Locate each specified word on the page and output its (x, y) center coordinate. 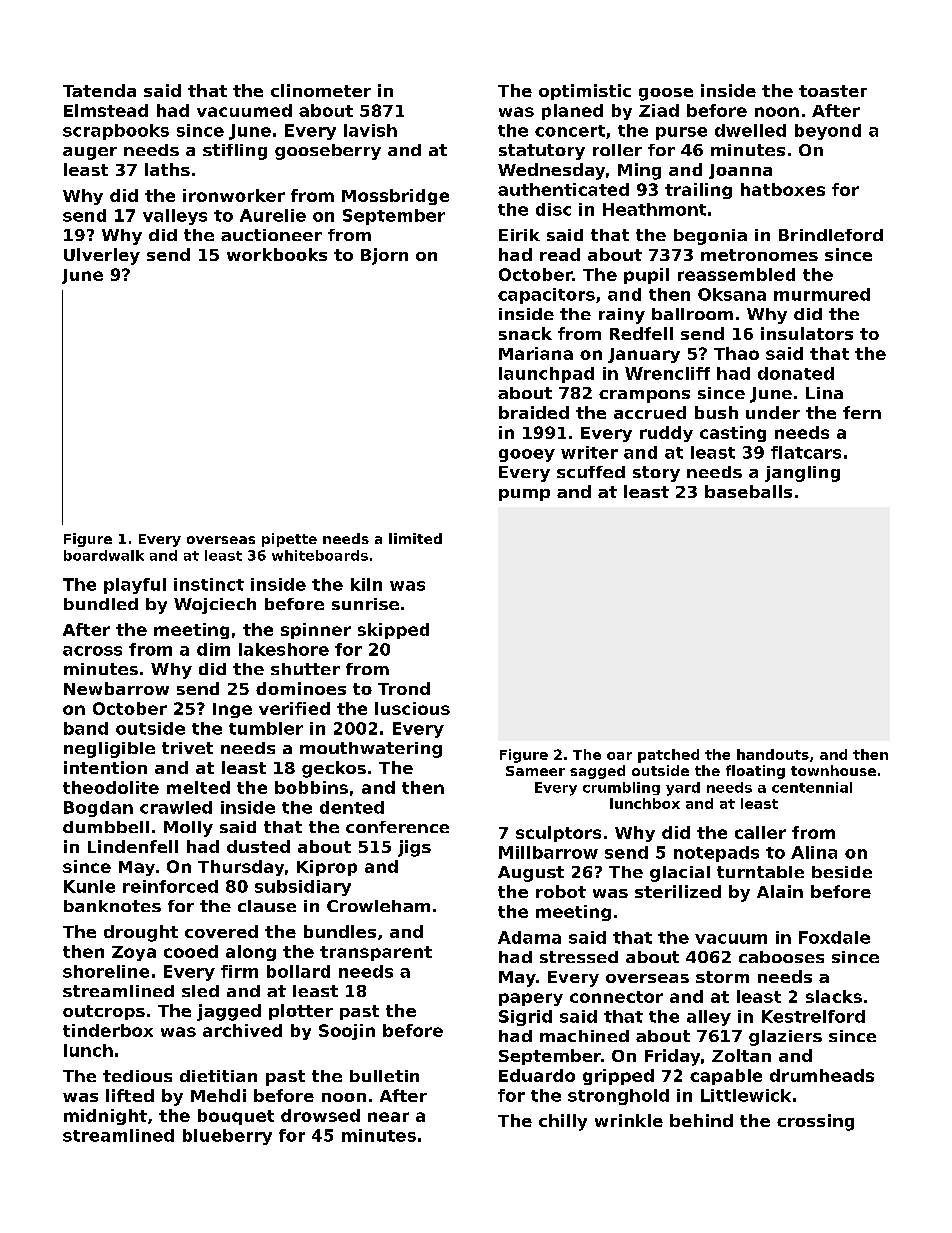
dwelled (750, 130)
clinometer (321, 90)
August (531, 874)
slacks (834, 996)
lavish (370, 130)
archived (242, 1030)
